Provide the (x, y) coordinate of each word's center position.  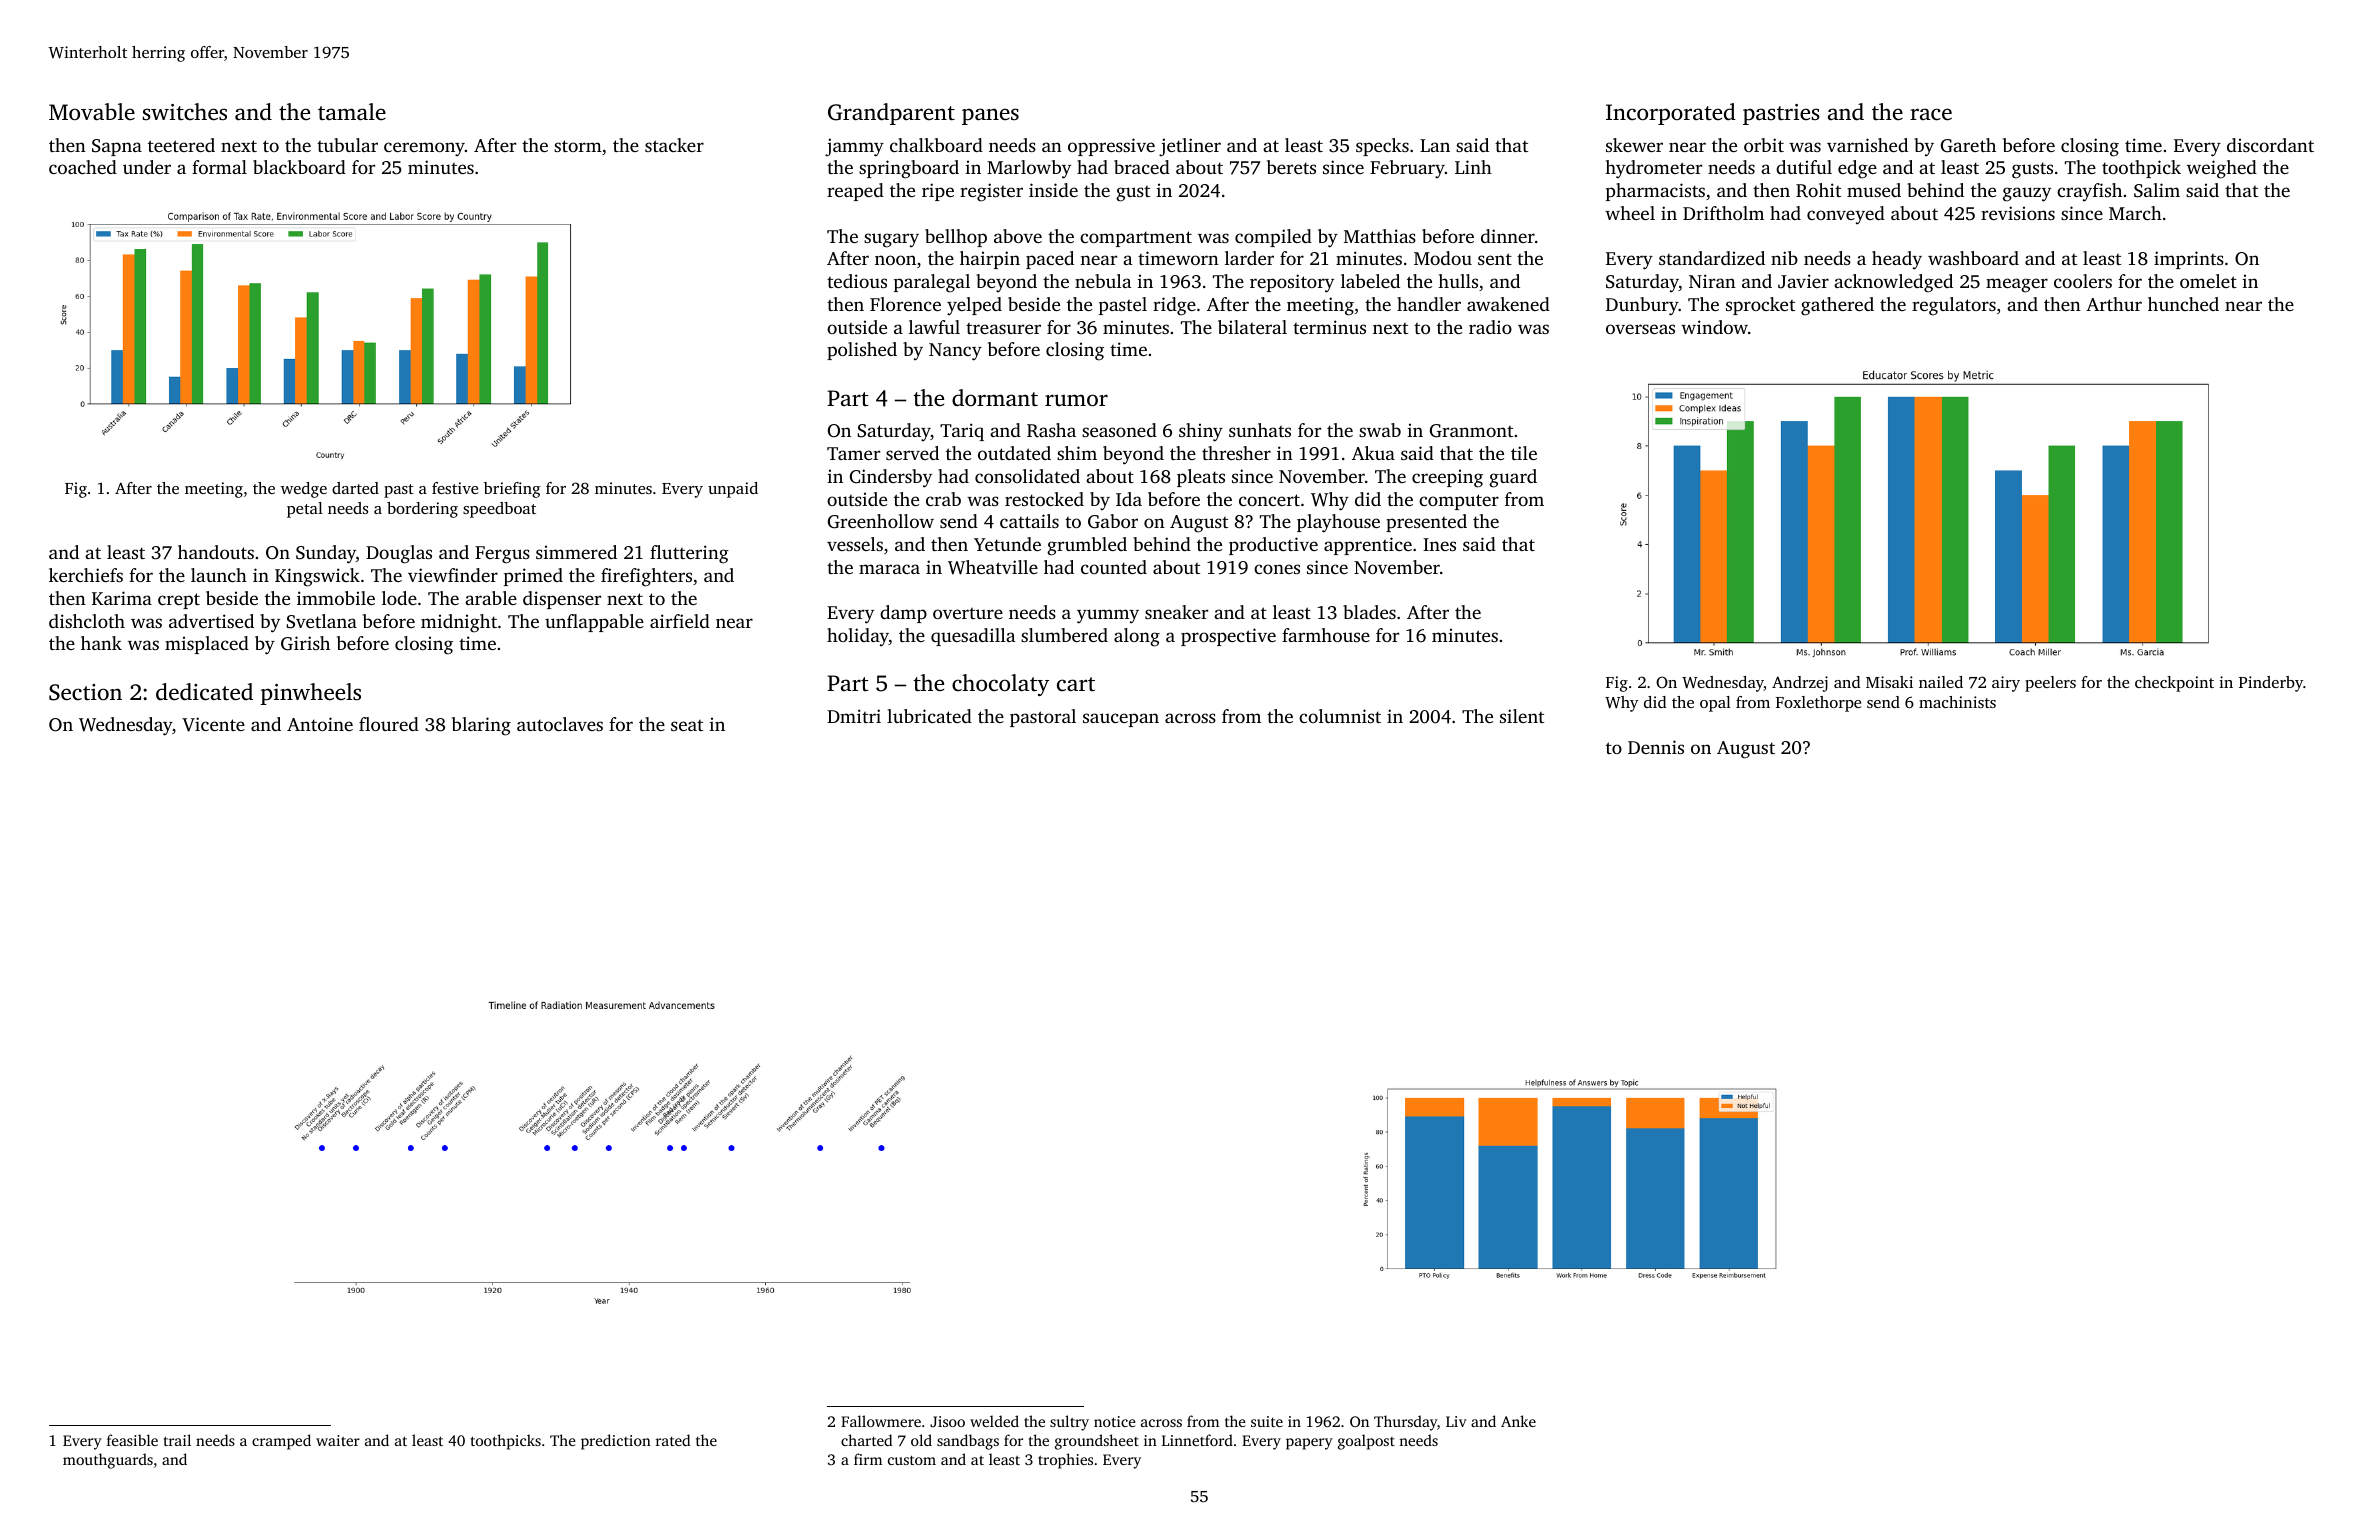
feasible (132, 1440)
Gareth (1968, 145)
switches (185, 112)
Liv (1456, 1421)
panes (990, 116)
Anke (1518, 1421)
